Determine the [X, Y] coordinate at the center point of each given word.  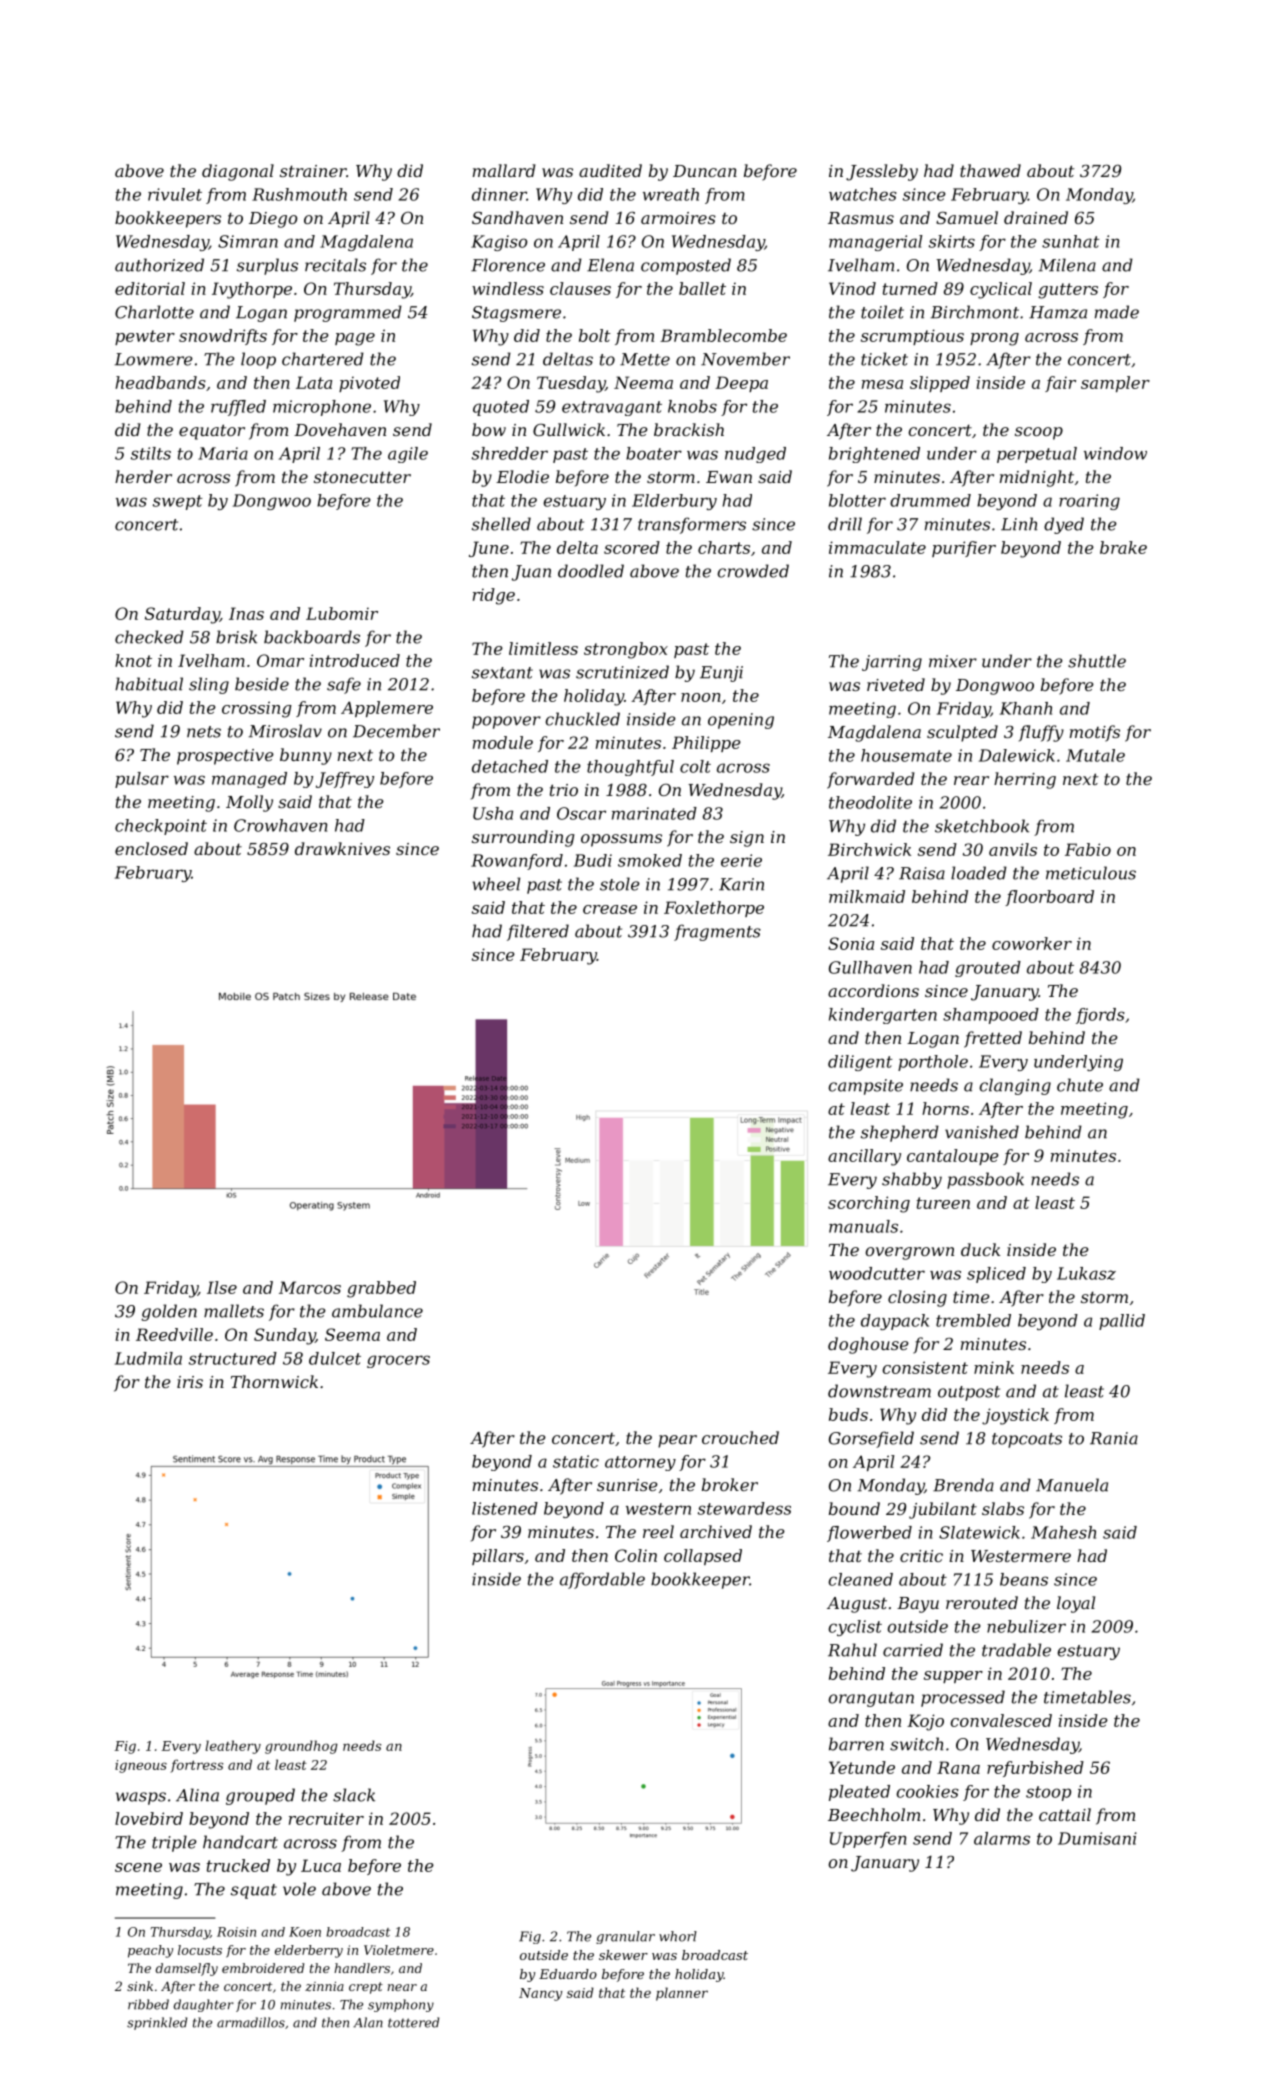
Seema [352, 1334]
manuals [863, 1226]
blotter [857, 500]
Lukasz [1086, 1273]
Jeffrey [345, 780]
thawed [990, 170]
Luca [321, 1865]
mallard [504, 170]
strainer [313, 171]
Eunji [721, 674]
